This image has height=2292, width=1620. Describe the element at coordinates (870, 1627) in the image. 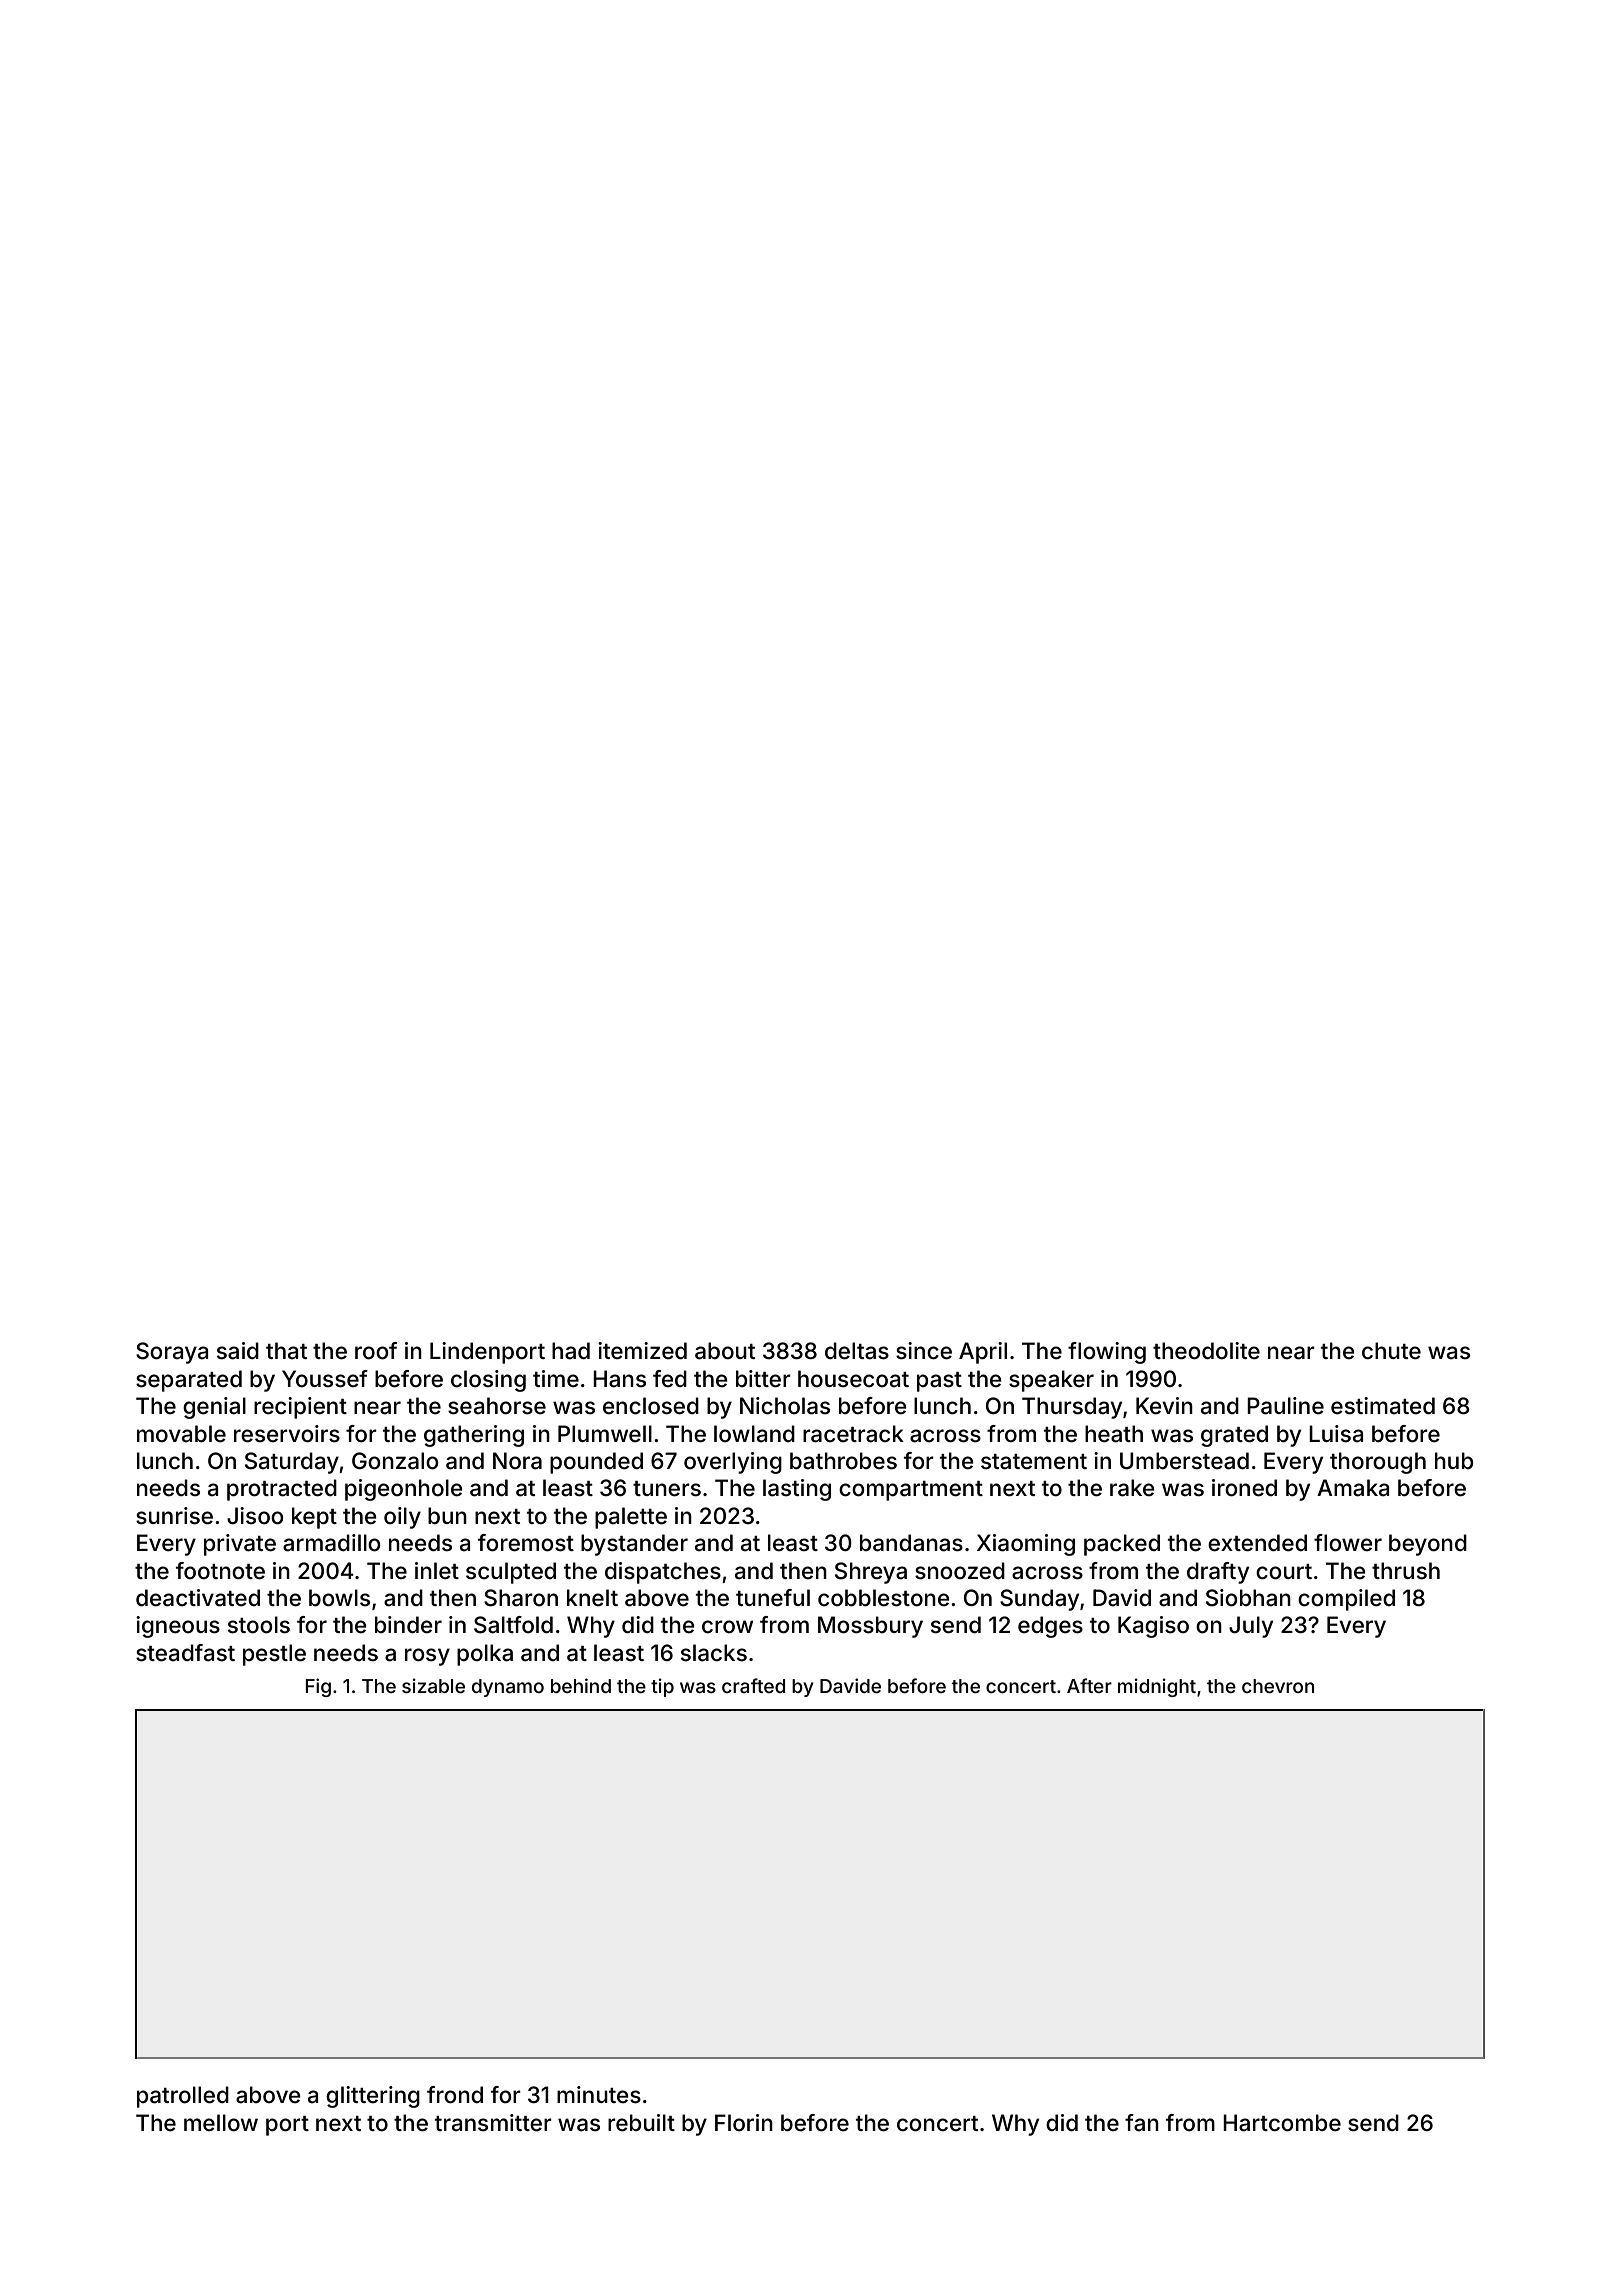

I see `Mossbury` at that location.
